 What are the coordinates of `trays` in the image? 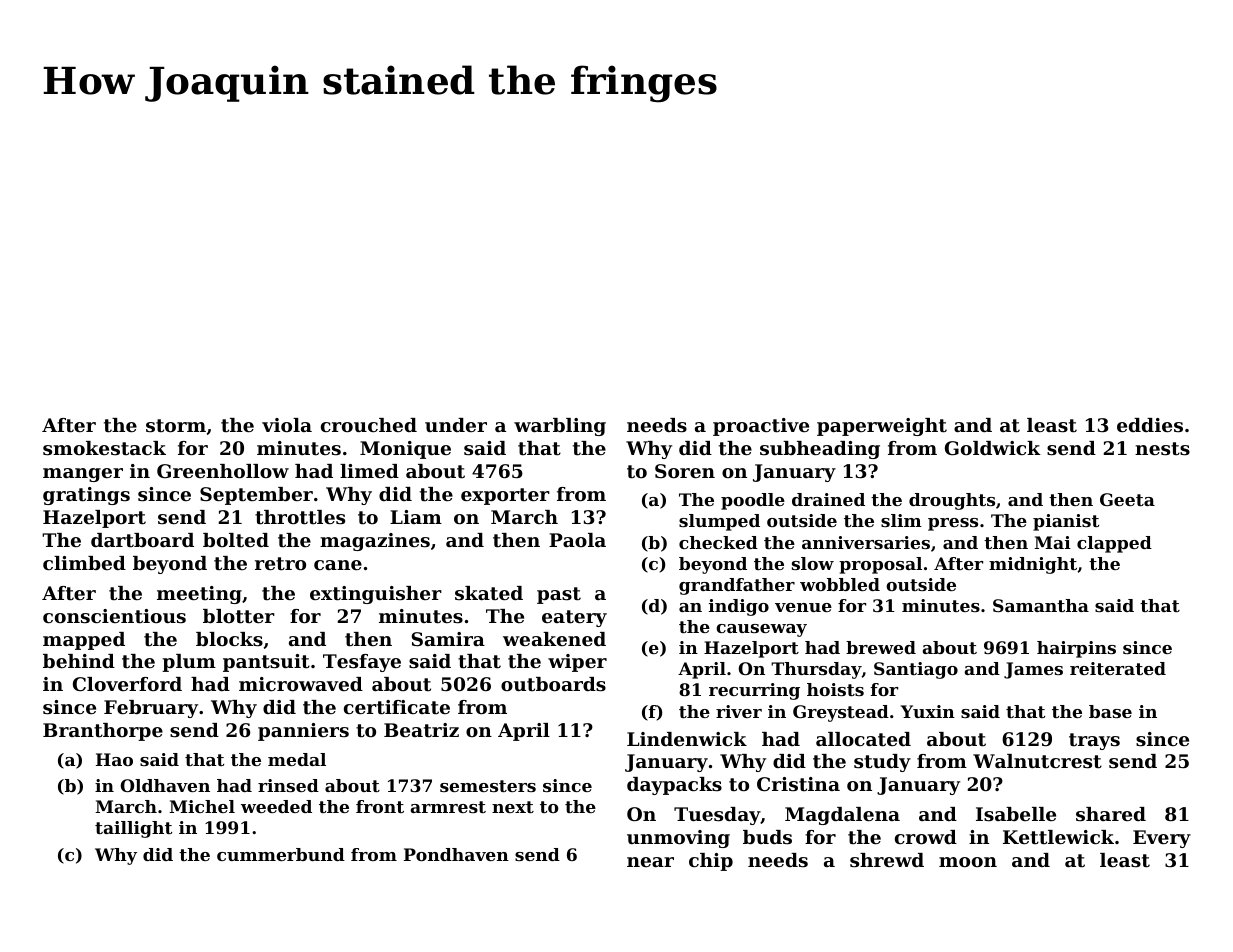 It's located at (1094, 741).
